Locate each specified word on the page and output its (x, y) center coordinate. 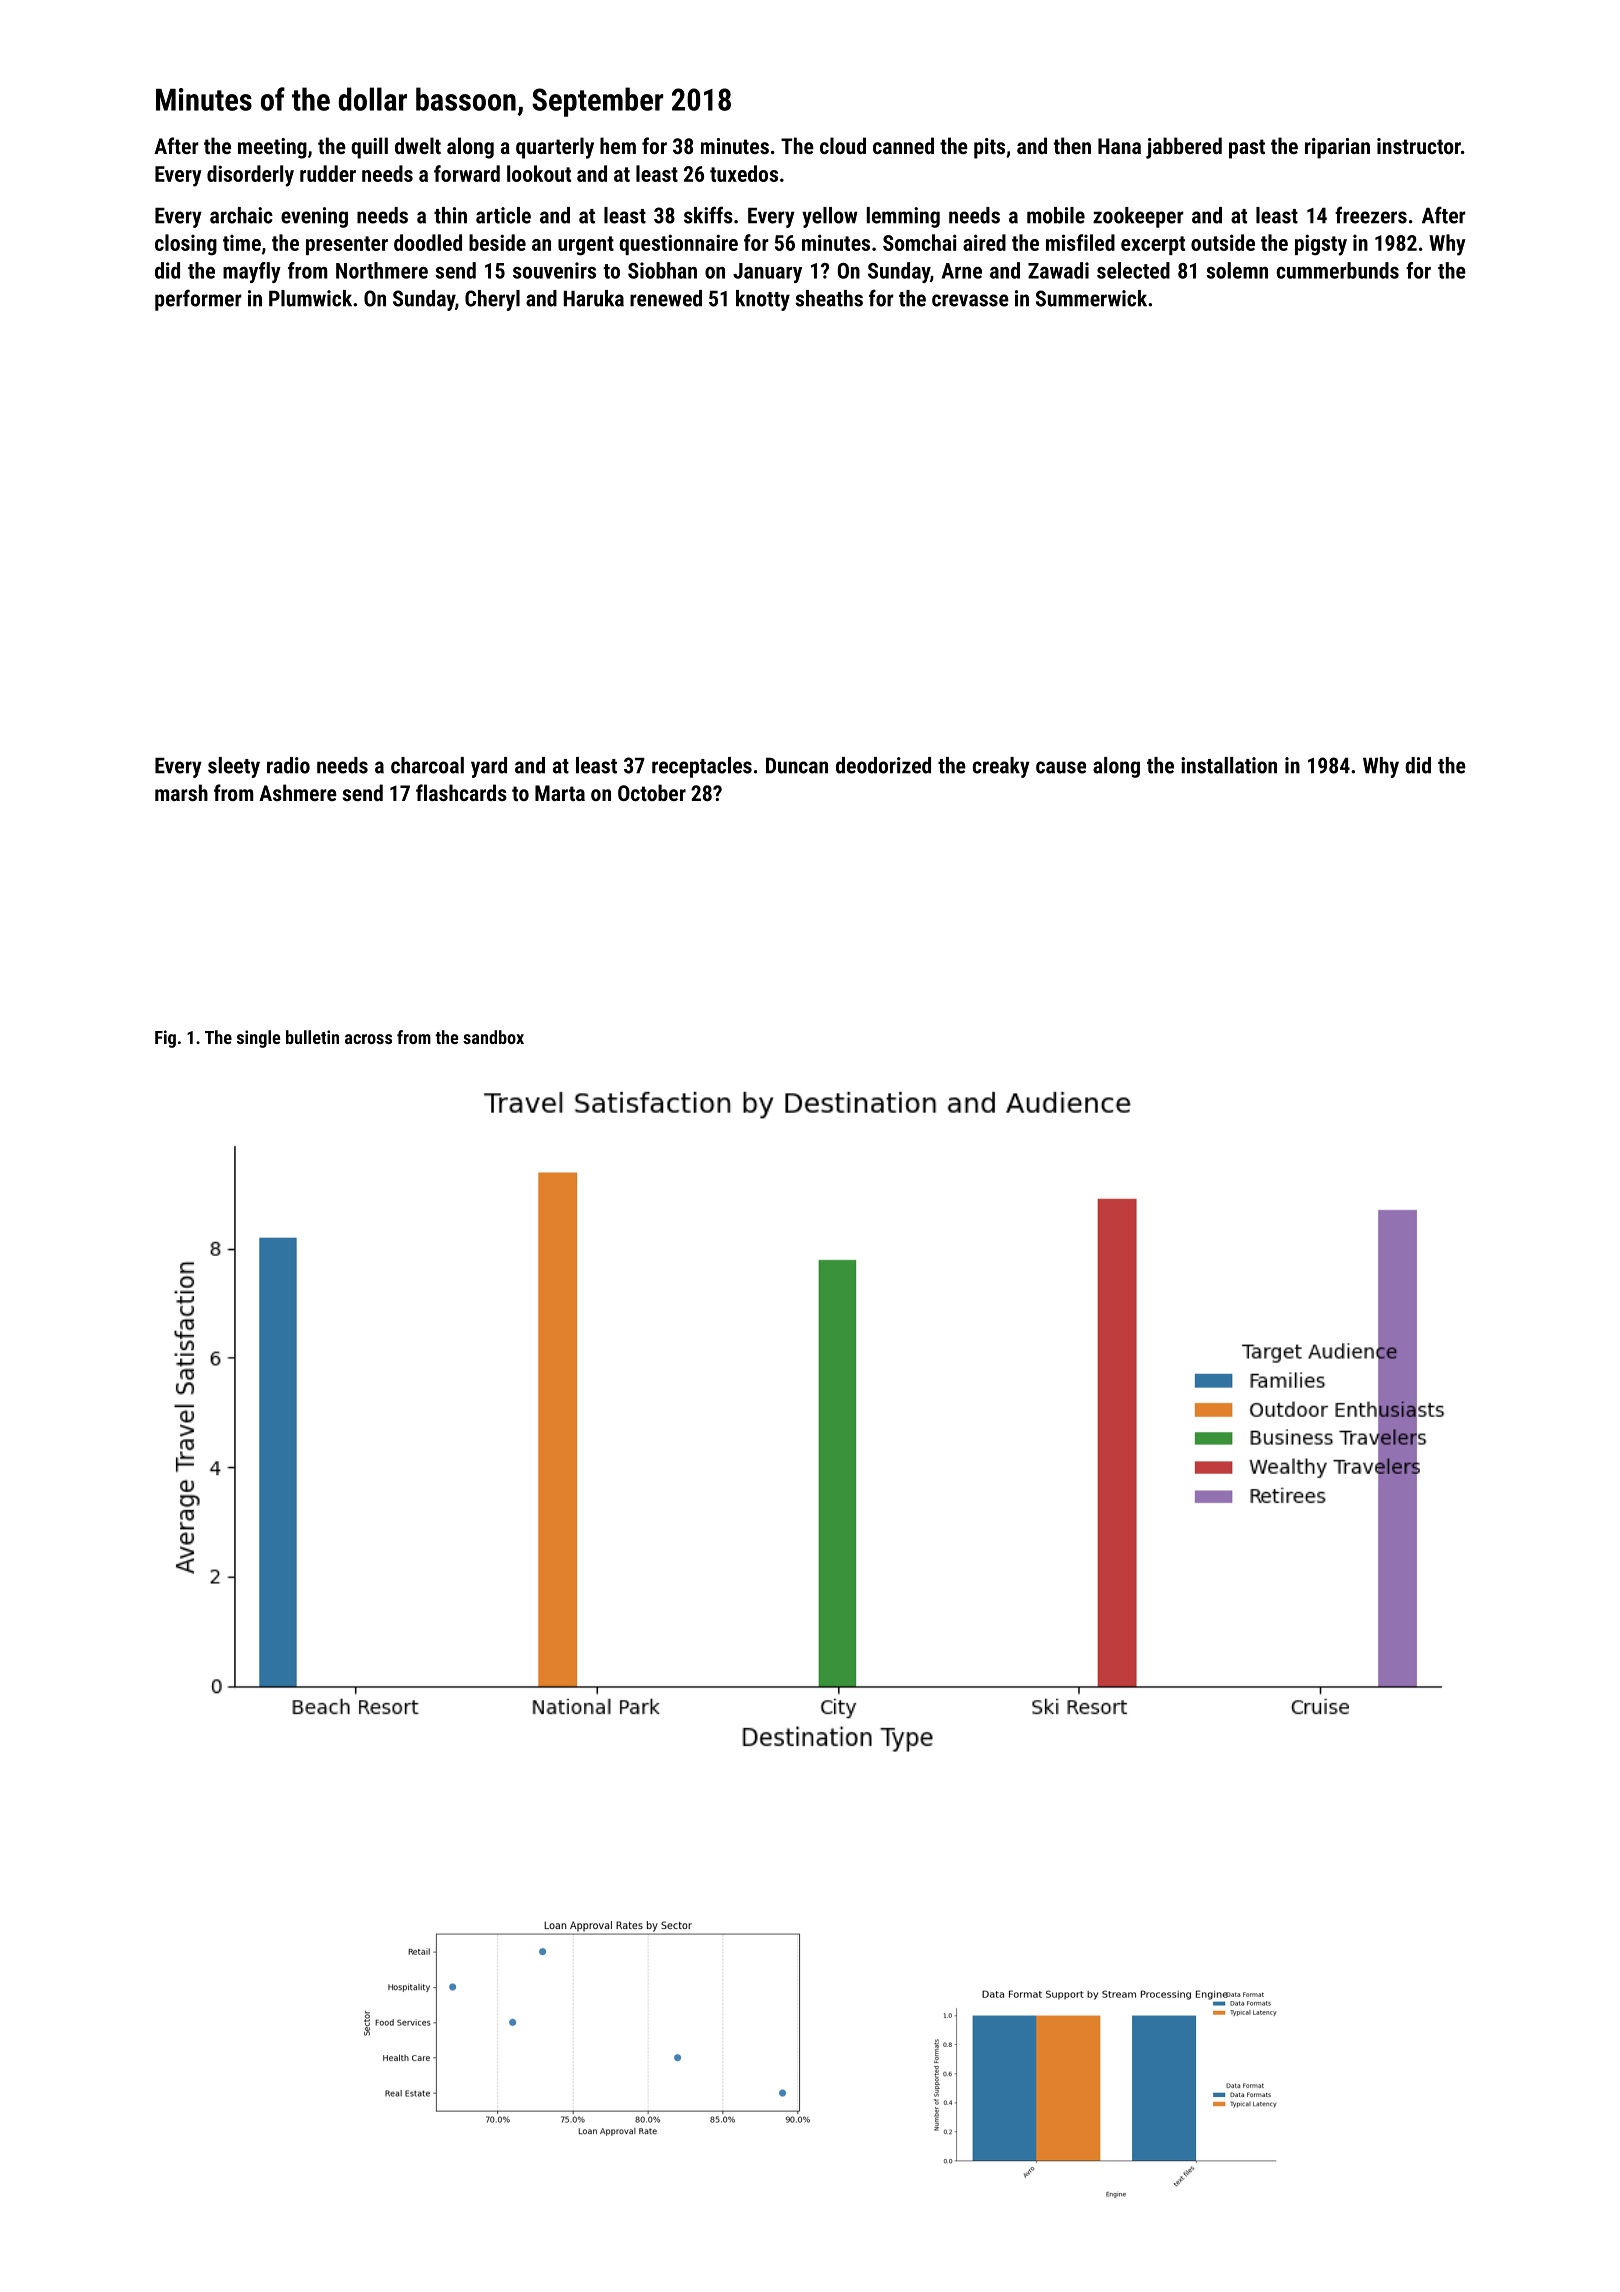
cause (1061, 767)
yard (489, 767)
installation (1229, 765)
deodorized (883, 765)
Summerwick (1091, 298)
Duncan (797, 765)
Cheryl (492, 300)
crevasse (970, 300)
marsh (181, 792)
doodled (428, 242)
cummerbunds (1337, 270)
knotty (763, 300)
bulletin (312, 1037)
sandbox (493, 1037)
